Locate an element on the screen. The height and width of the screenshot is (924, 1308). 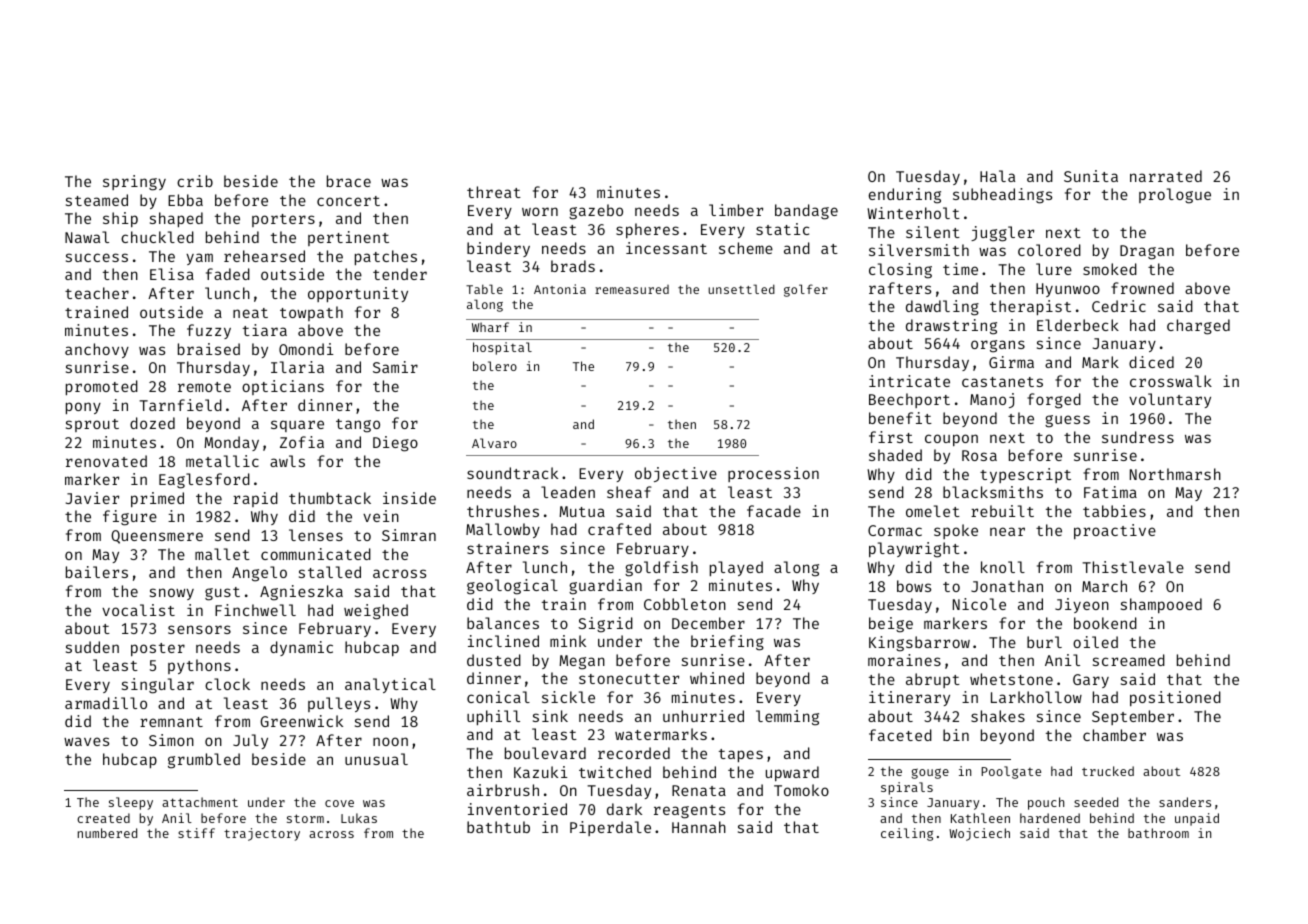
stiff is located at coordinates (196, 833).
